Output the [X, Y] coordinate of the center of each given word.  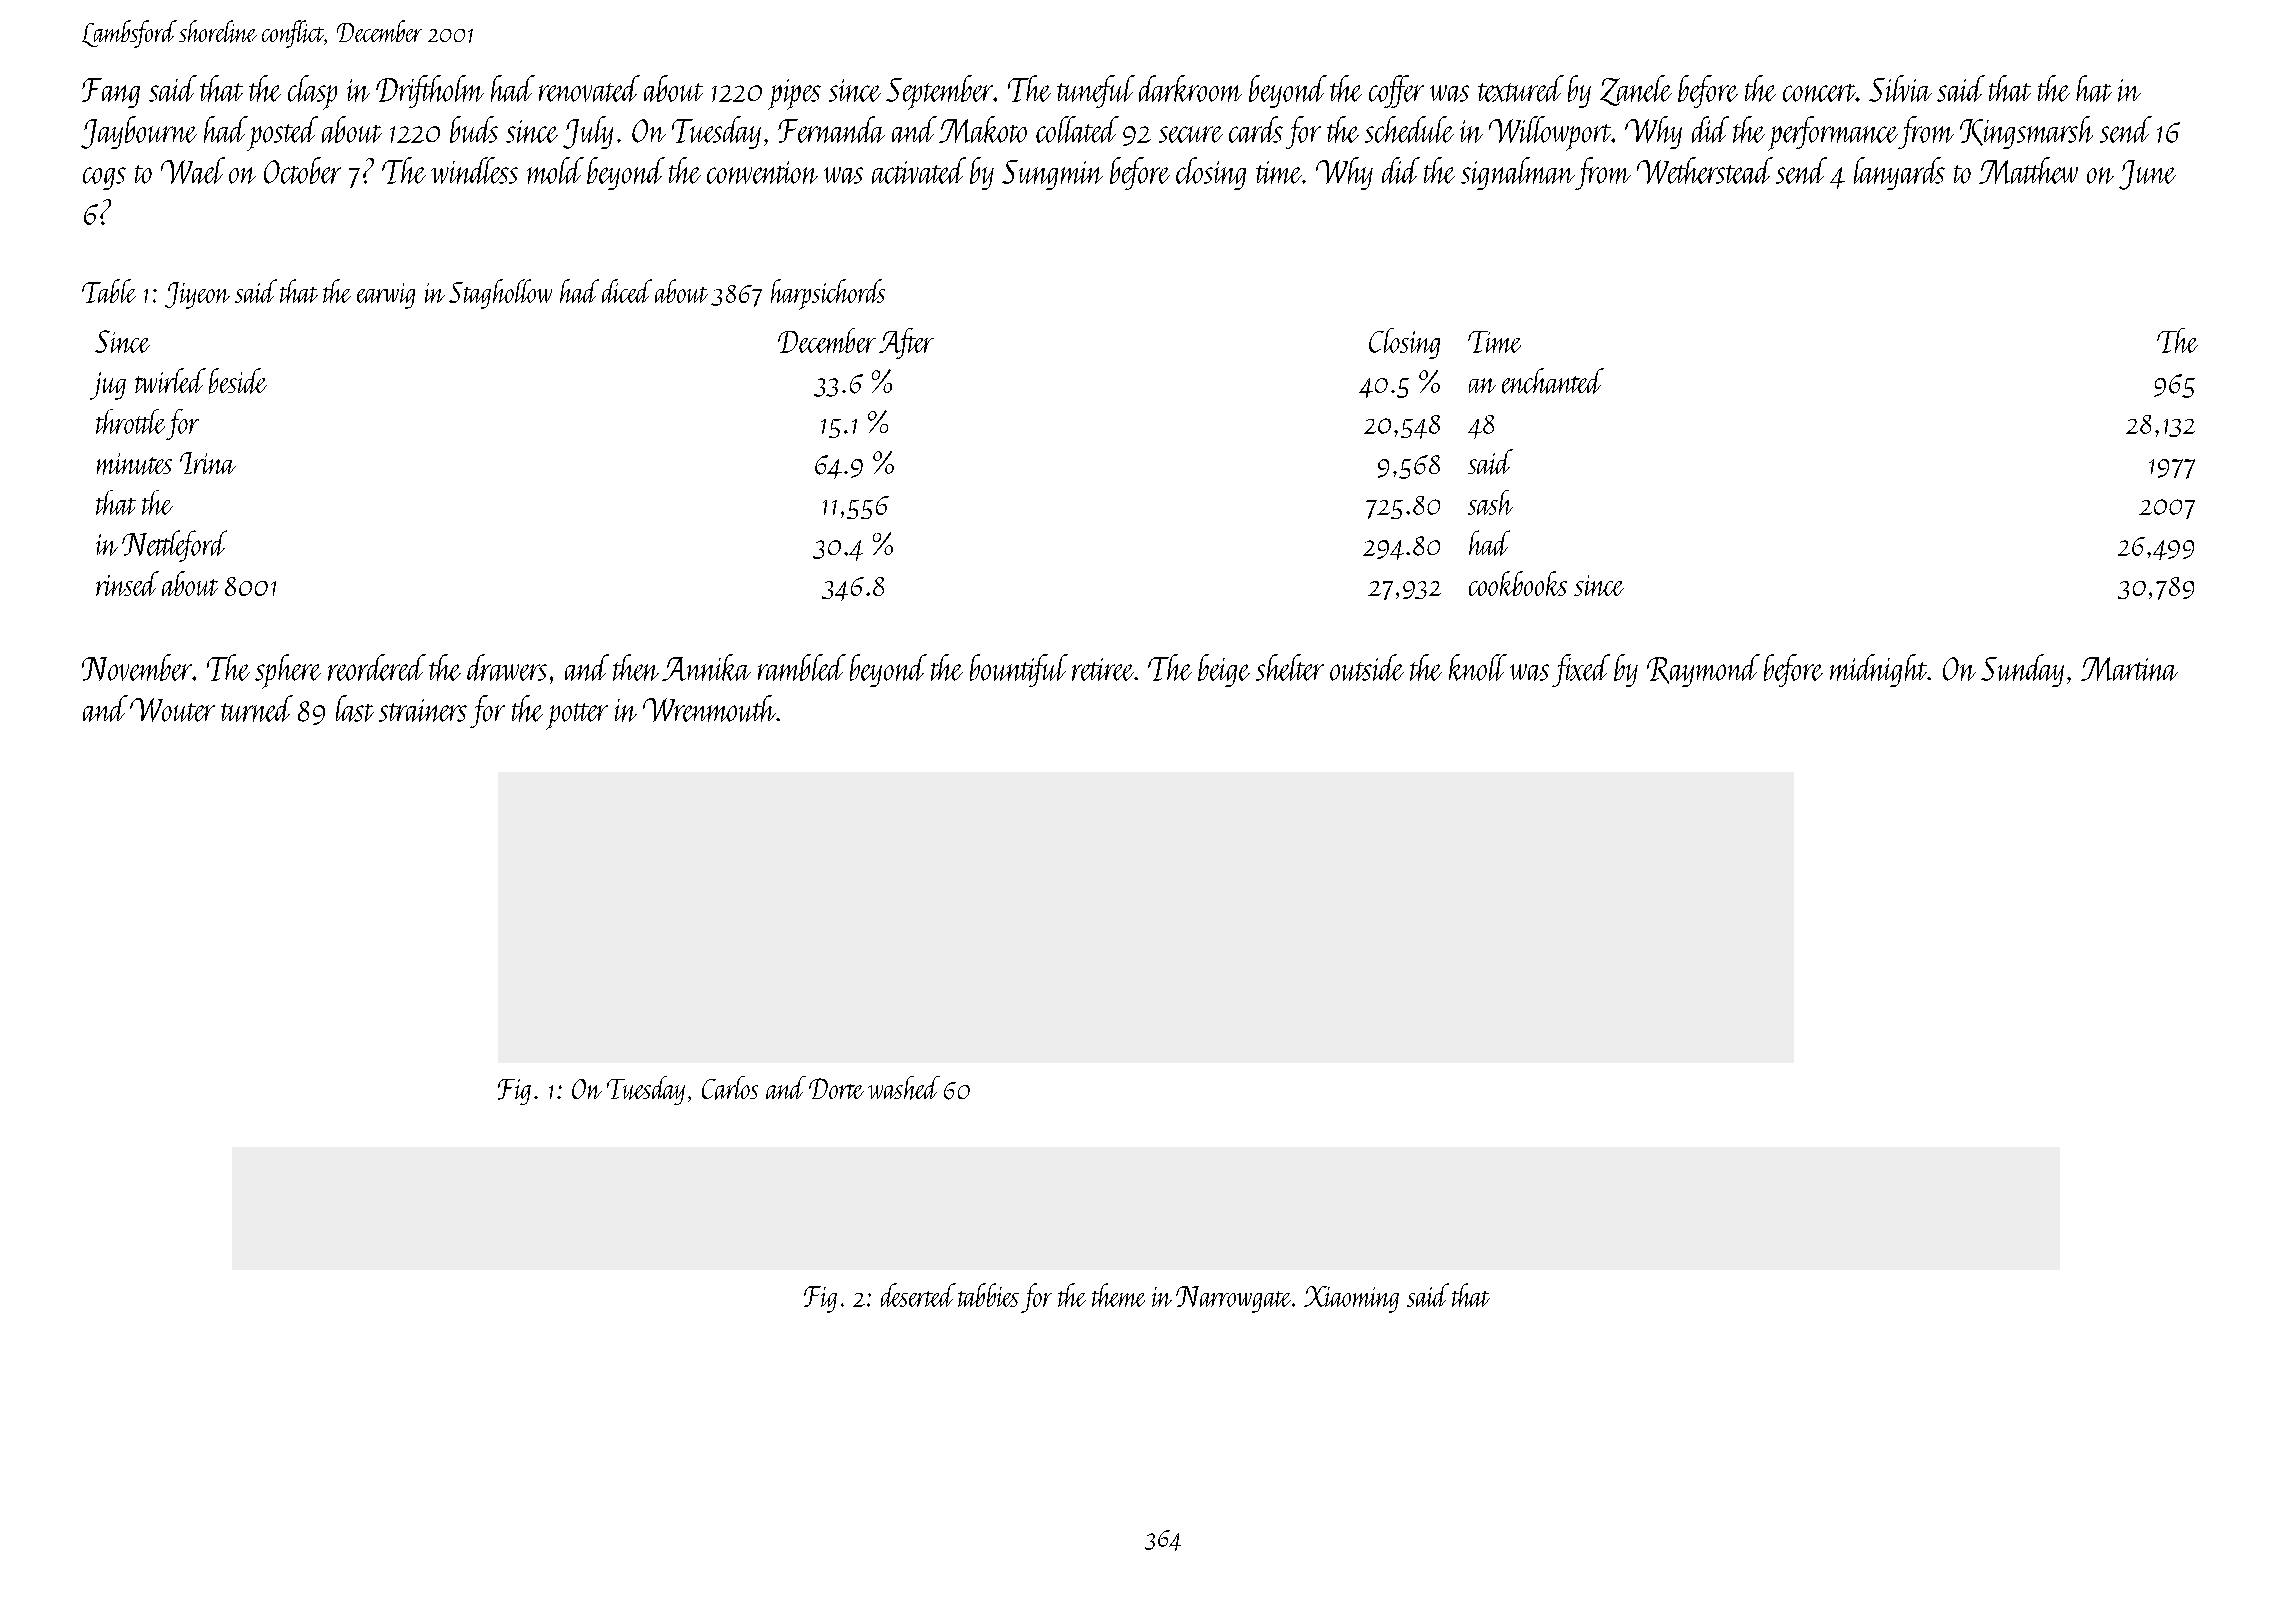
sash [1490, 502]
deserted [918, 1295]
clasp [312, 92]
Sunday [2022, 670]
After [906, 343]
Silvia [1900, 88]
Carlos [730, 1088]
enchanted [1553, 381]
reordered [377, 667]
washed [904, 1088]
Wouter [172, 710]
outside [1367, 667]
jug [108, 386]
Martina [2129, 669]
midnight [1878, 670]
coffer [1396, 91]
